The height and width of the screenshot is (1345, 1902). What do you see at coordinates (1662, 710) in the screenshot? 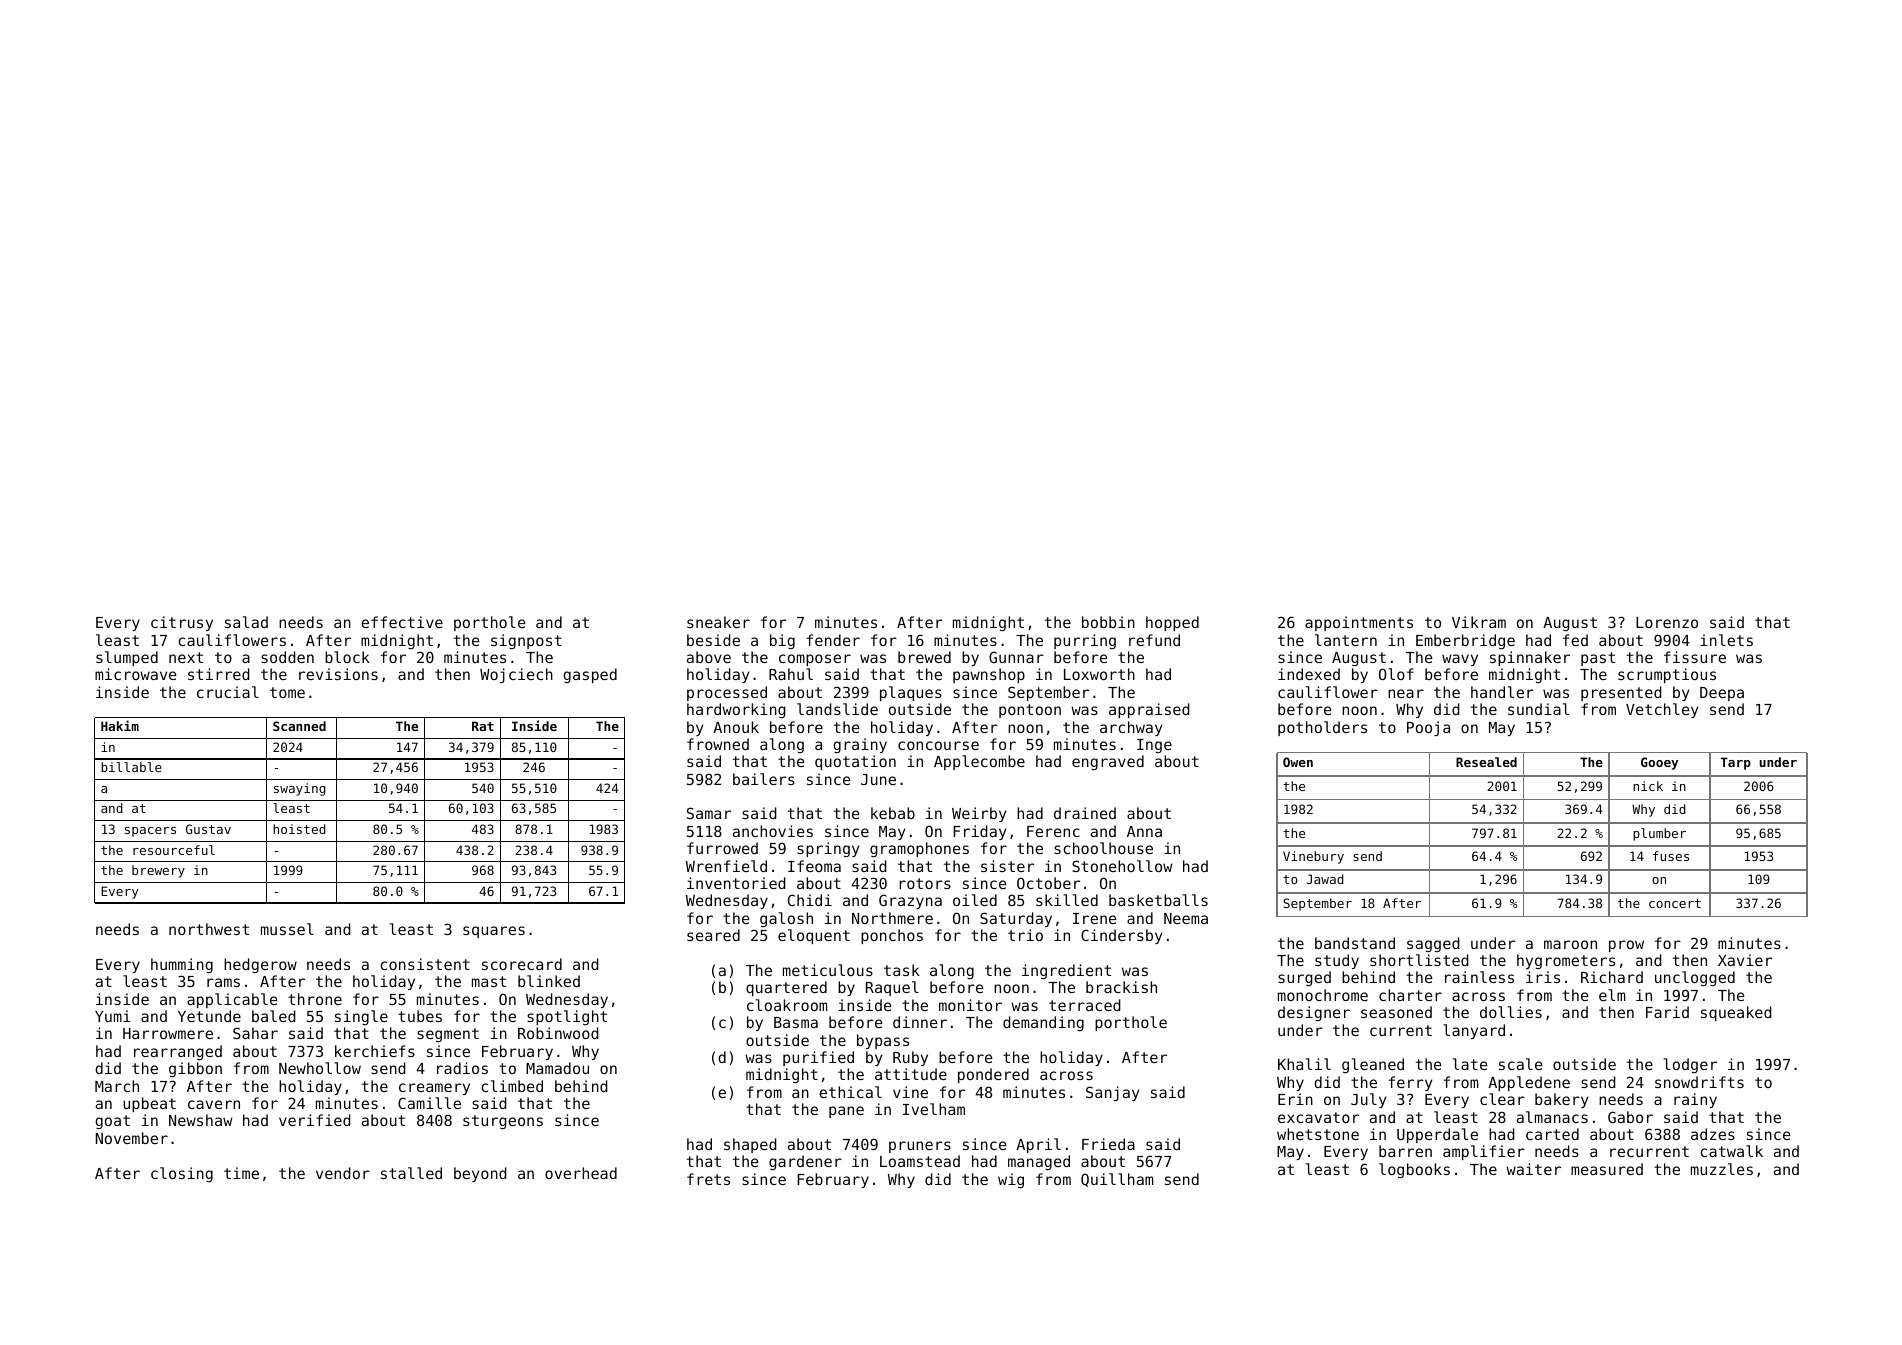
I see `Vetchley` at bounding box center [1662, 710].
